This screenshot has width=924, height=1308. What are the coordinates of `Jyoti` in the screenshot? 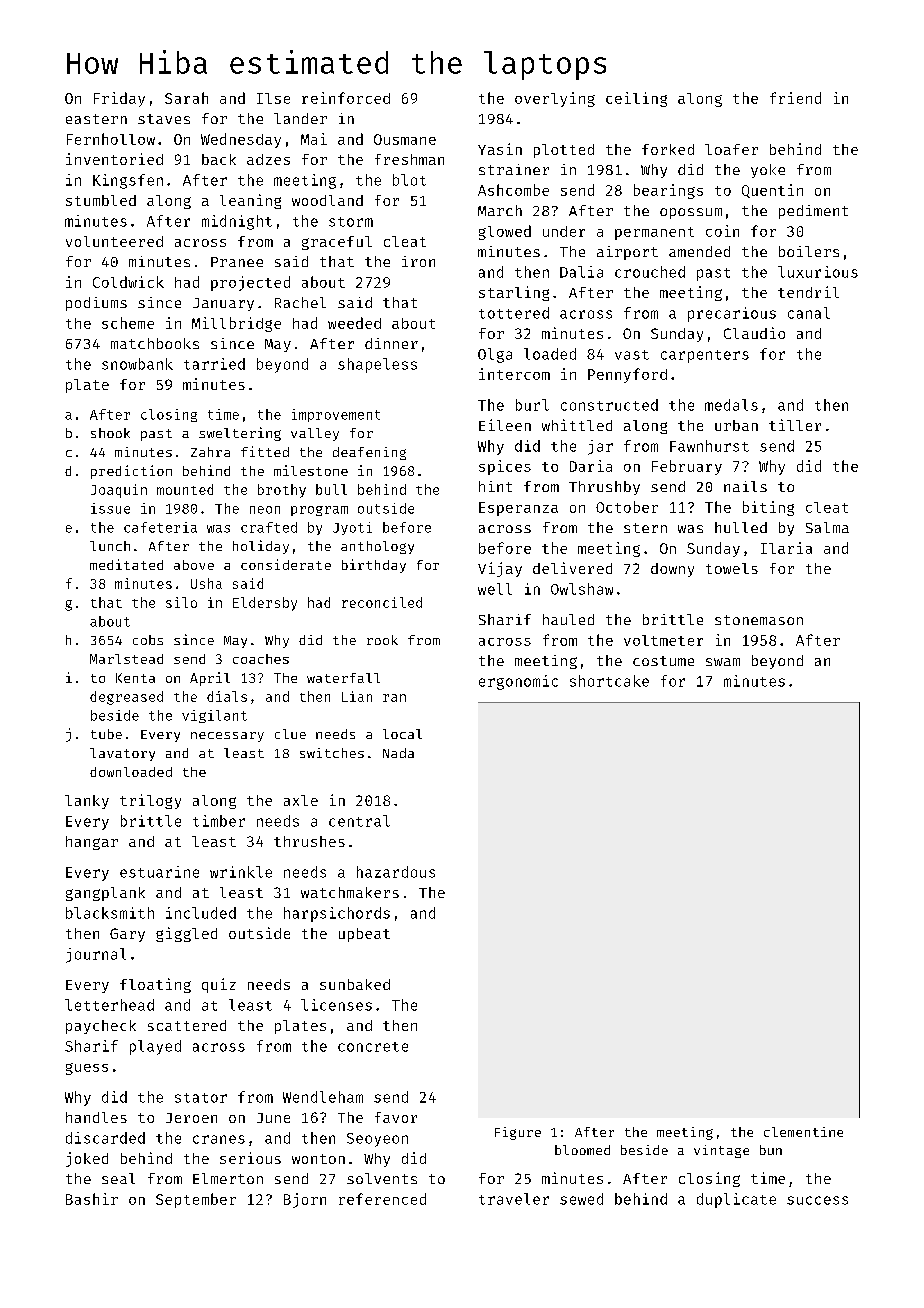 It's located at (352, 528).
